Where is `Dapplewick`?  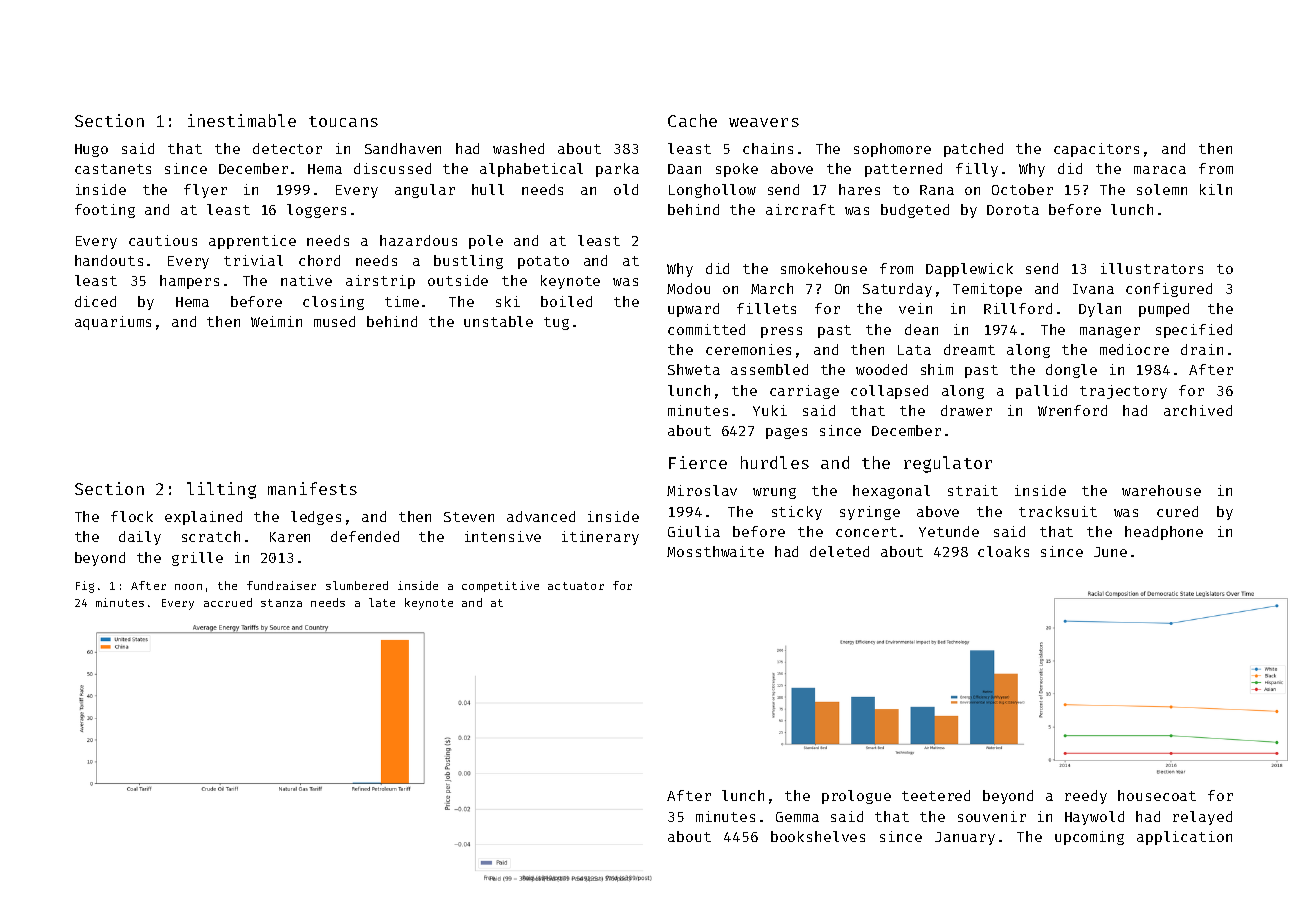 Dapplewick is located at coordinates (969, 270).
